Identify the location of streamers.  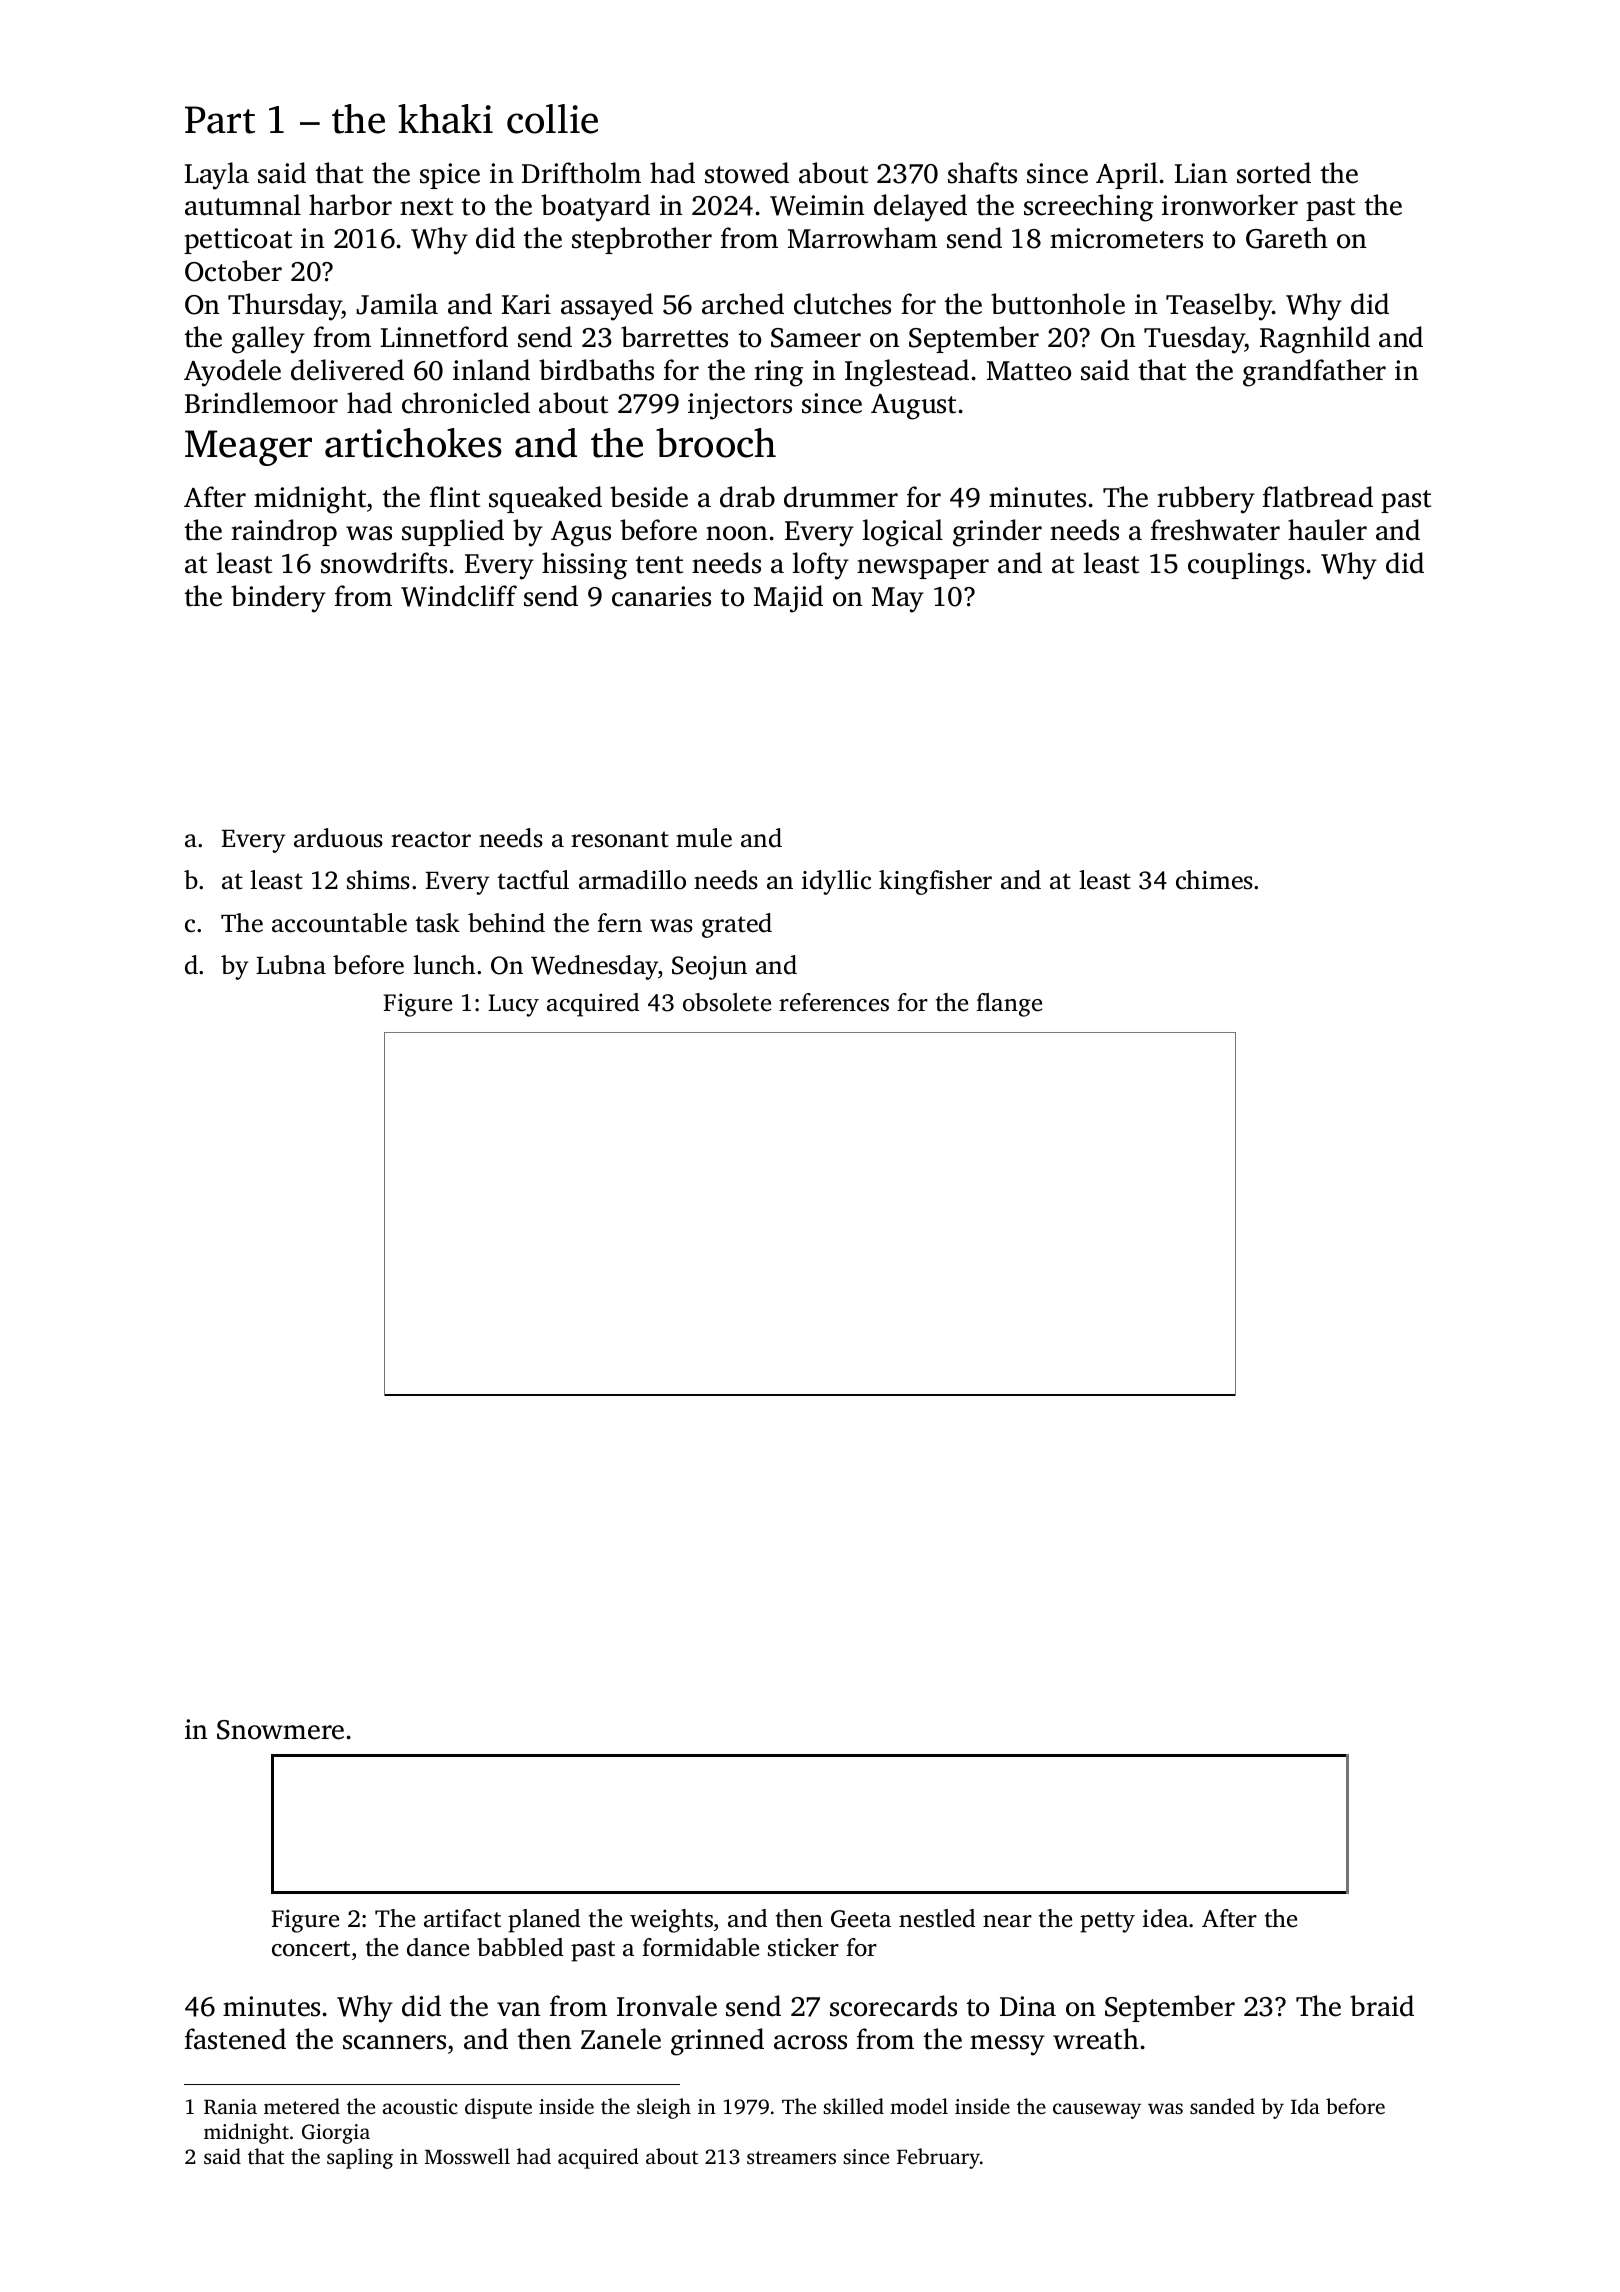
(791, 2157).
